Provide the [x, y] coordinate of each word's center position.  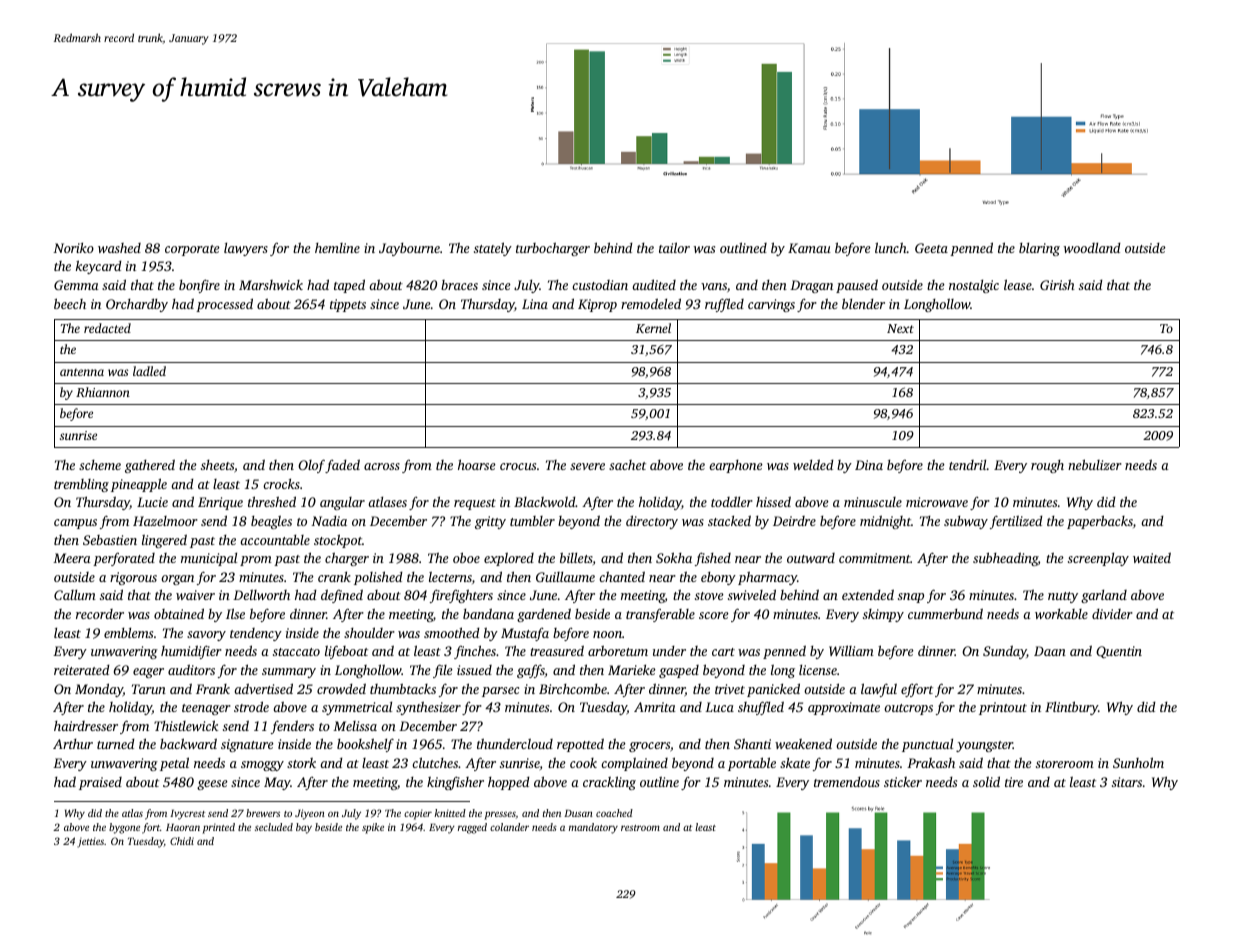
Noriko [73, 247]
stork [301, 763]
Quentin [1119, 652]
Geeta [931, 248]
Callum [75, 594]
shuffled [761, 708]
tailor [674, 247]
